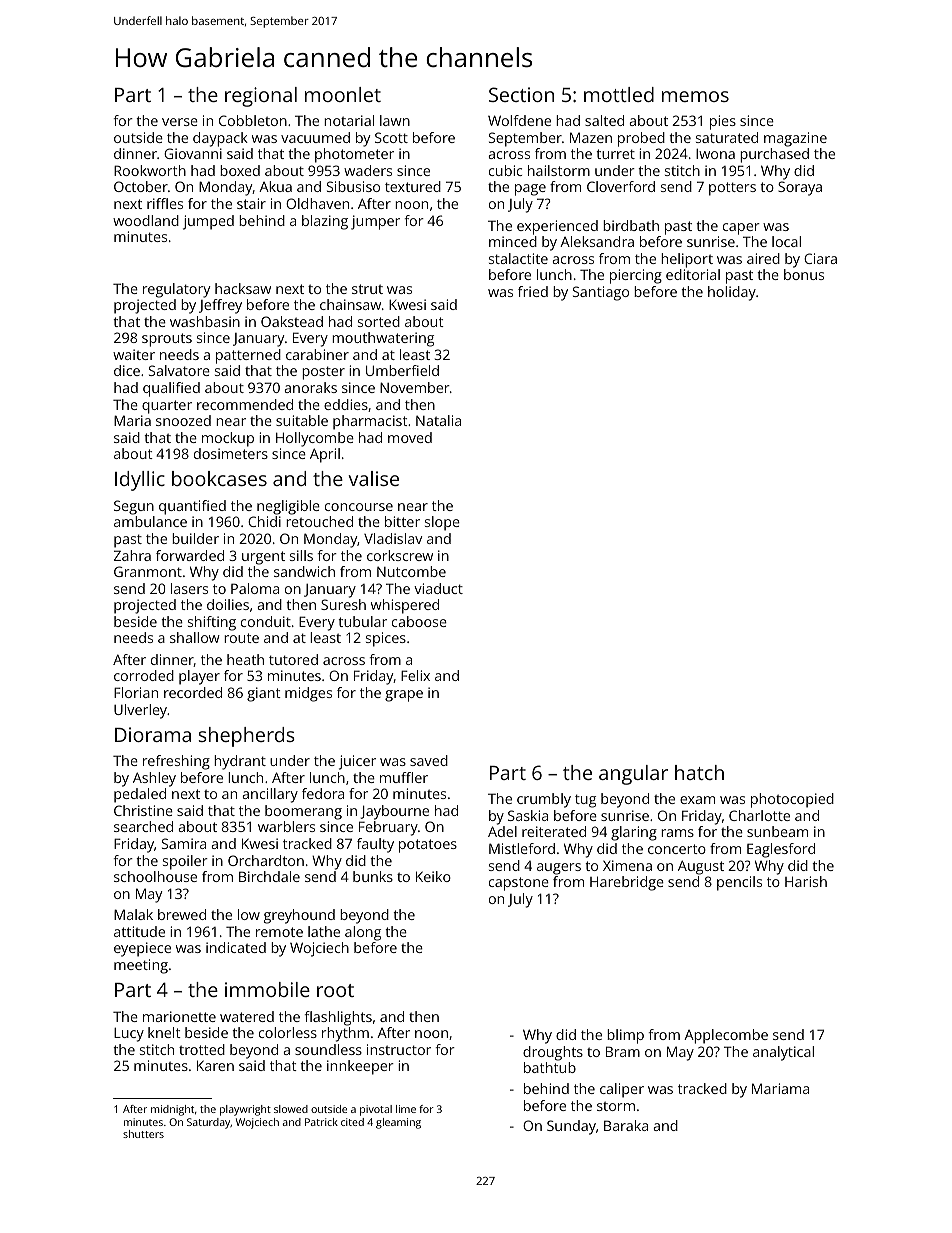  Describe the element at coordinates (150, 170) in the page. I see `Rookworth` at that location.
